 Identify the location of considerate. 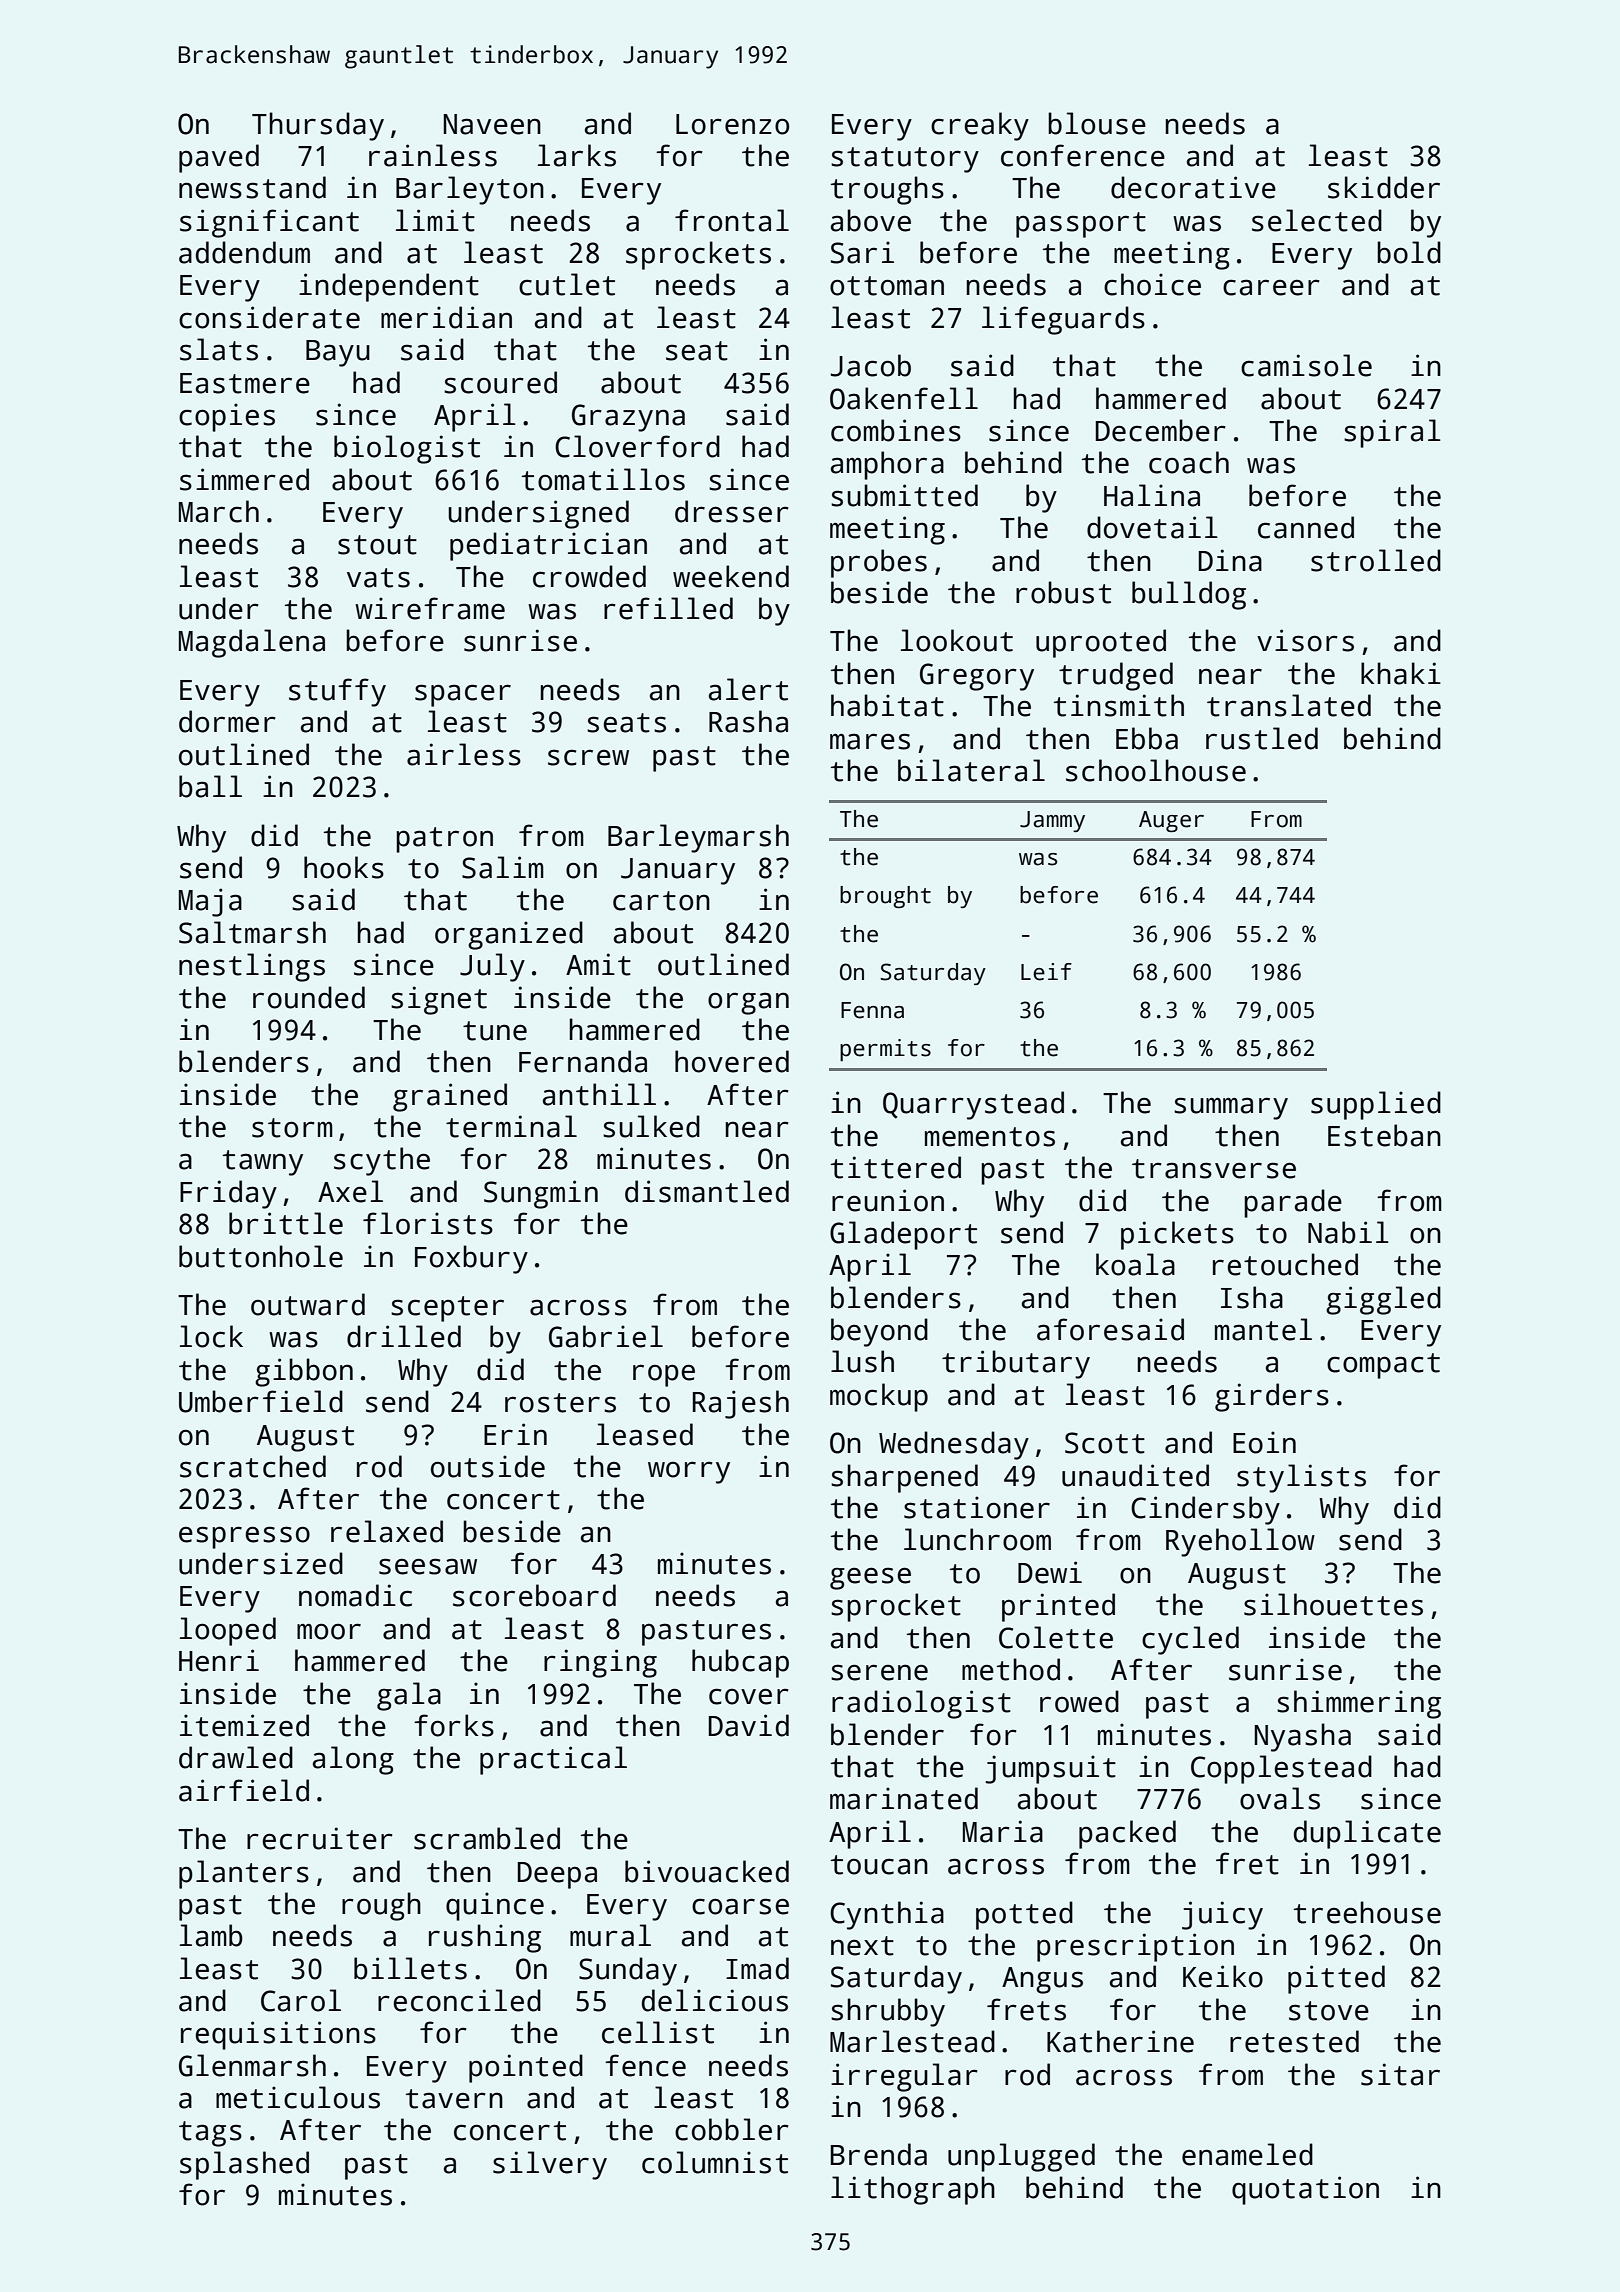
(269, 317).
